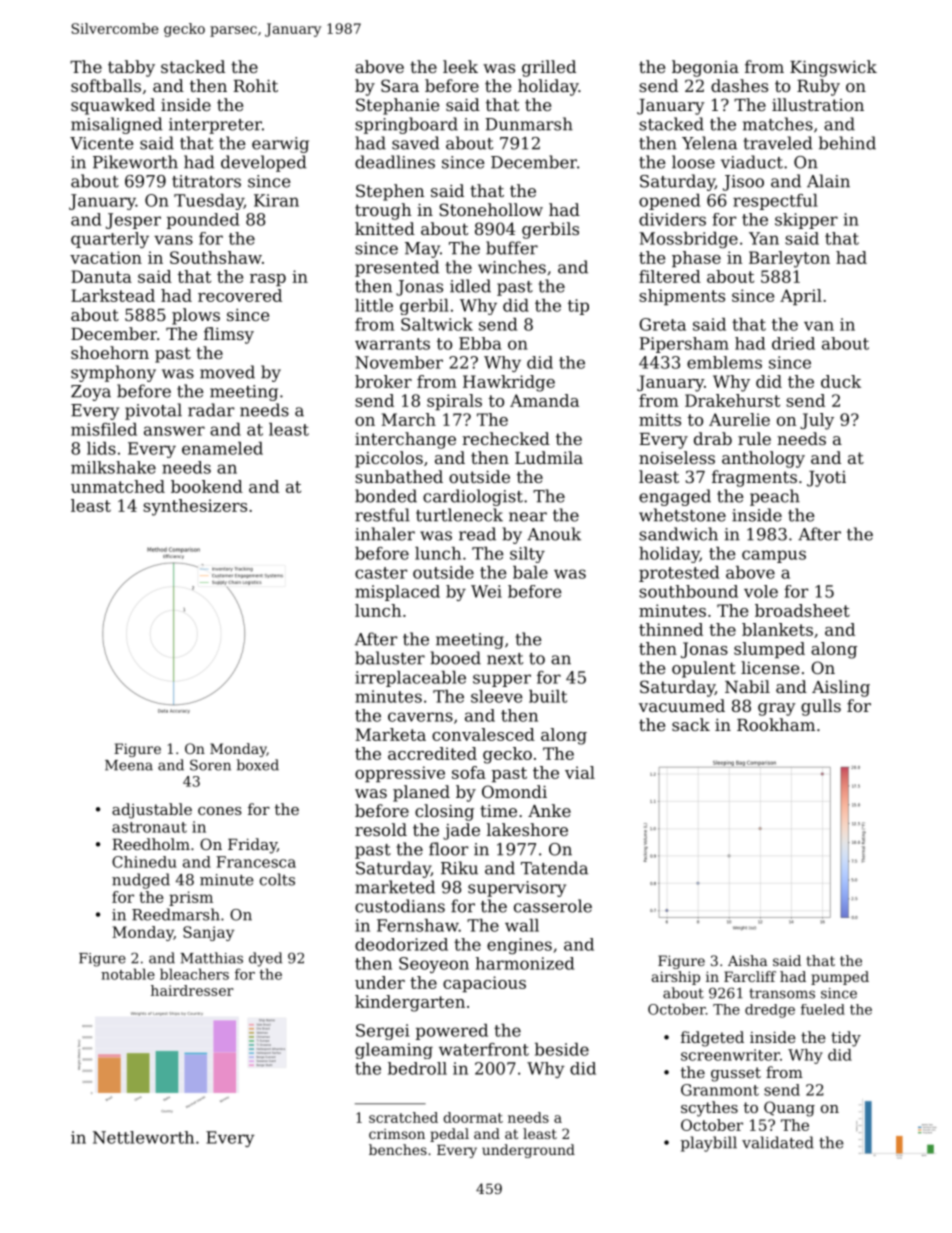 Image resolution: width=952 pixels, height=1233 pixels. What do you see at coordinates (709, 1144) in the screenshot?
I see `playbill` at bounding box center [709, 1144].
